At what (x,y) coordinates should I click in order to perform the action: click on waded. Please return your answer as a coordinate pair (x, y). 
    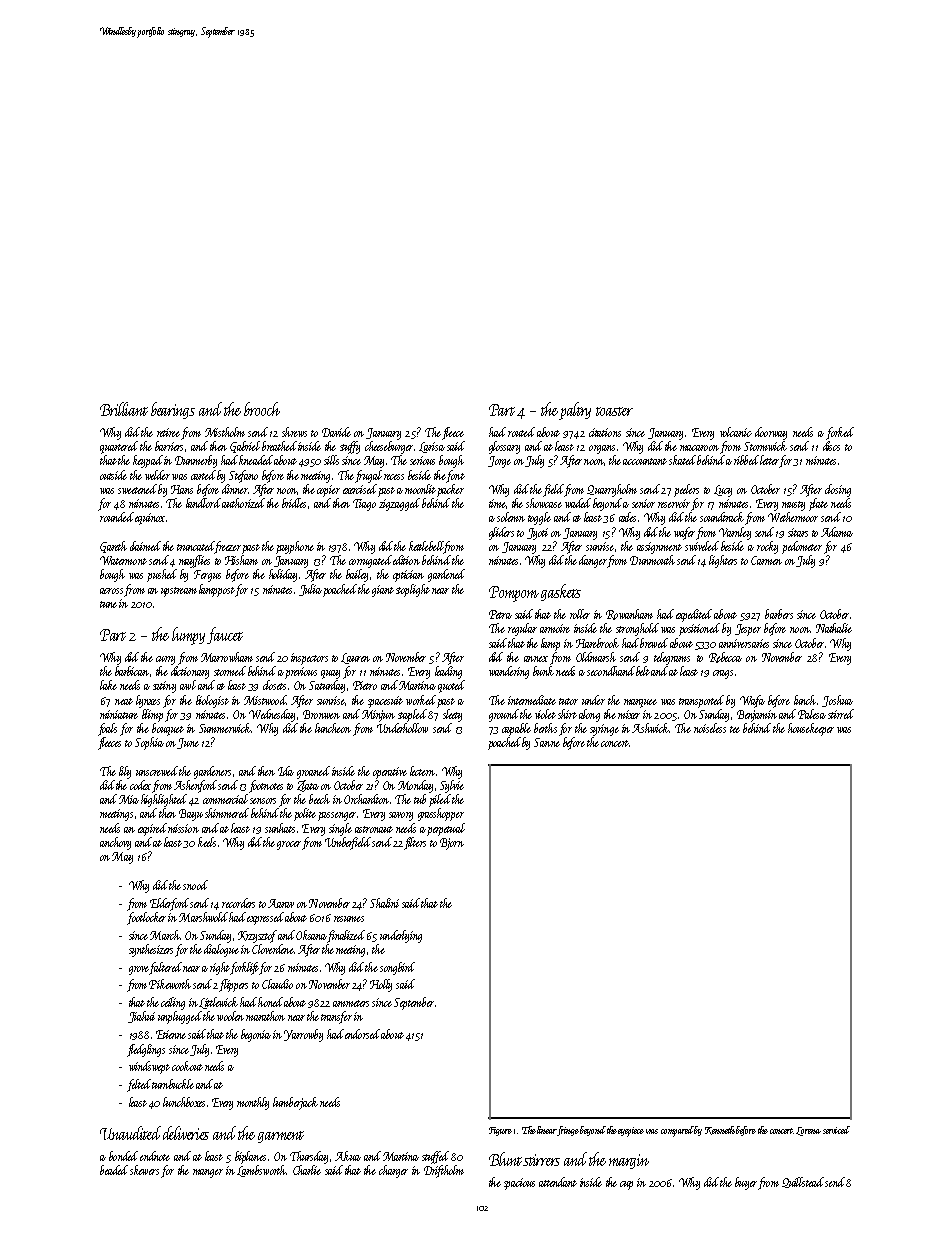
    Looking at the image, I should click on (578, 503).
